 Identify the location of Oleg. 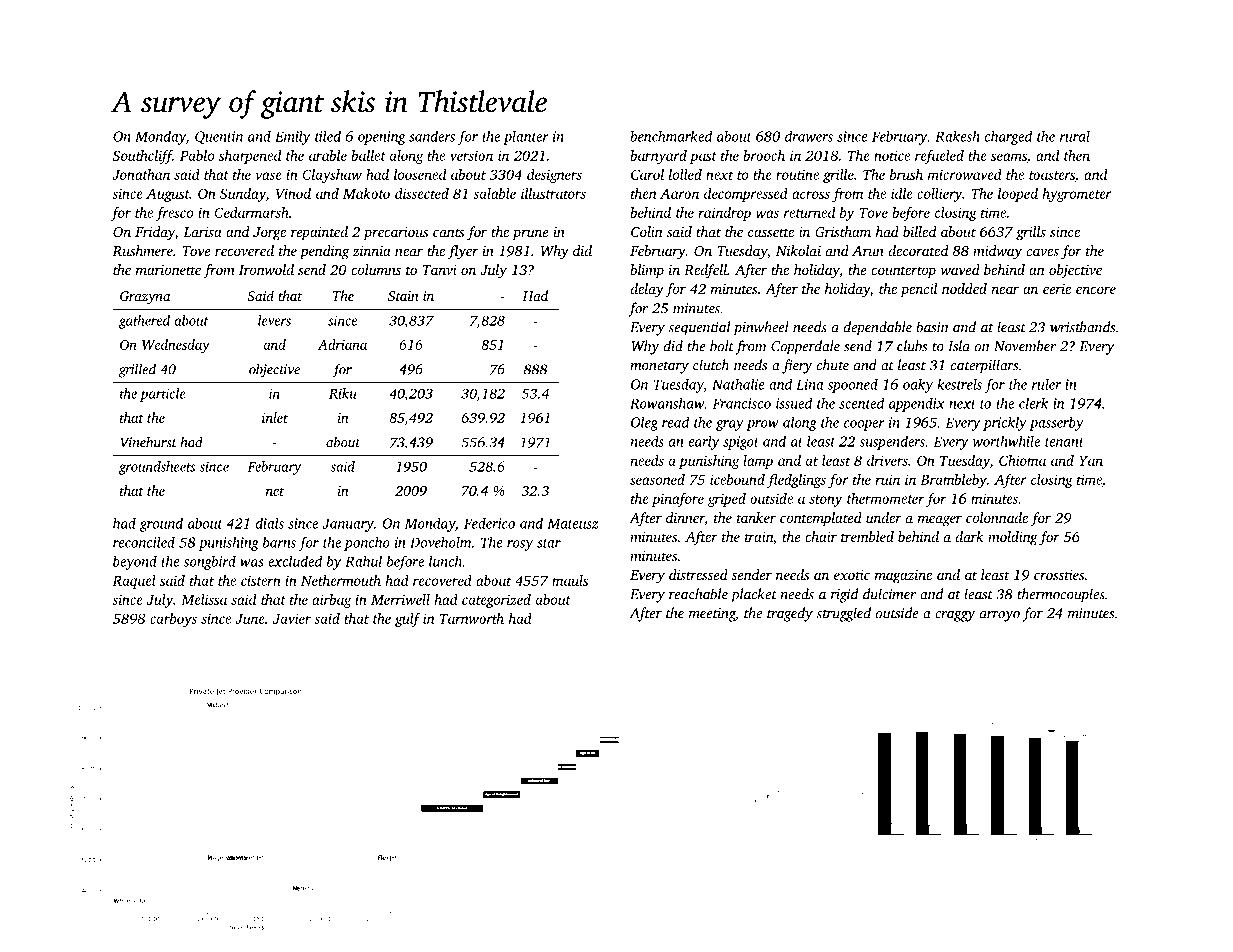
(644, 424).
